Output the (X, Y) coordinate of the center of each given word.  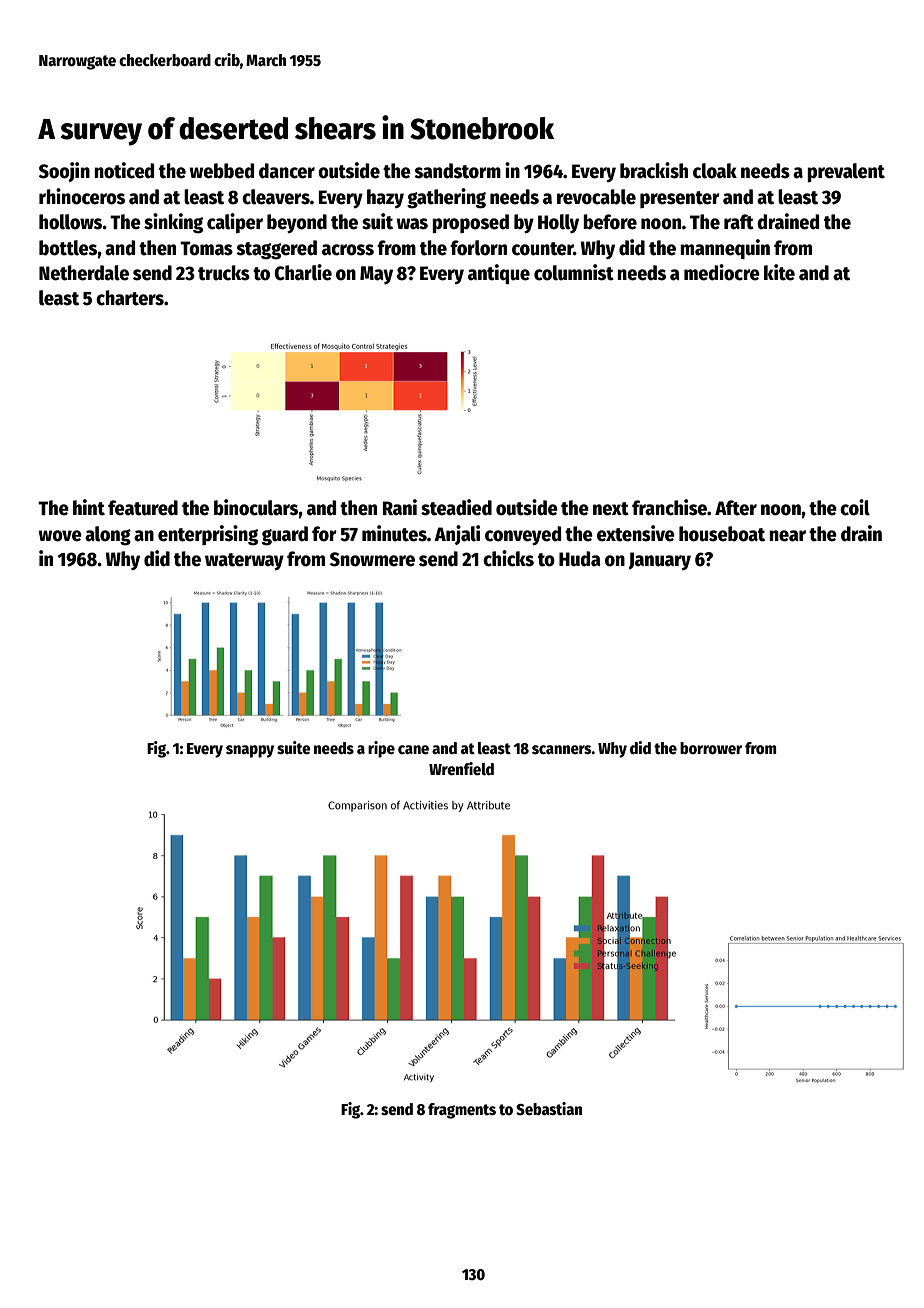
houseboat (722, 534)
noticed (124, 170)
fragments (462, 1111)
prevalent (846, 172)
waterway (244, 561)
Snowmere (372, 559)
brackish (654, 170)
